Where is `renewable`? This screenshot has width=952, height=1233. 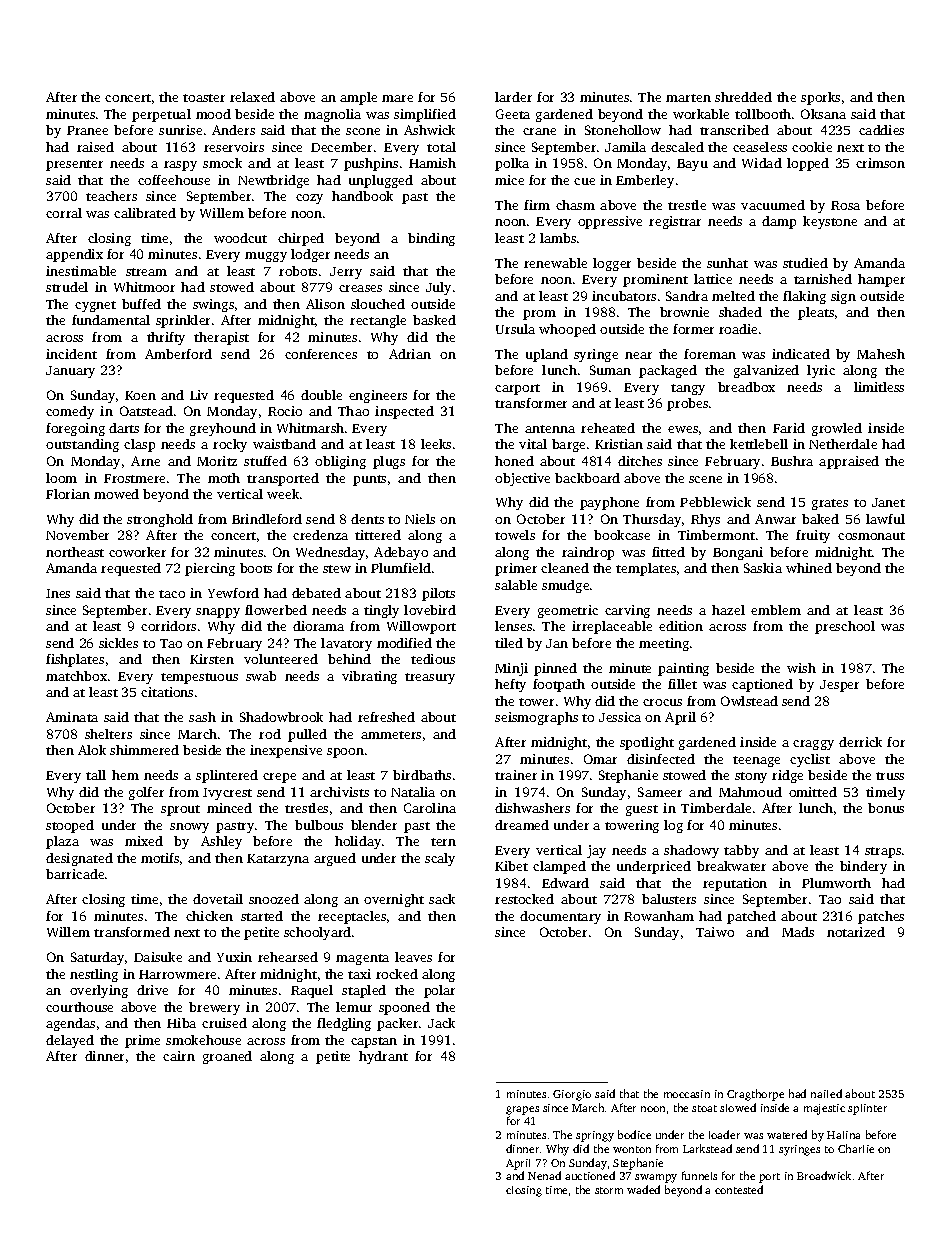 renewable is located at coordinates (555, 263).
